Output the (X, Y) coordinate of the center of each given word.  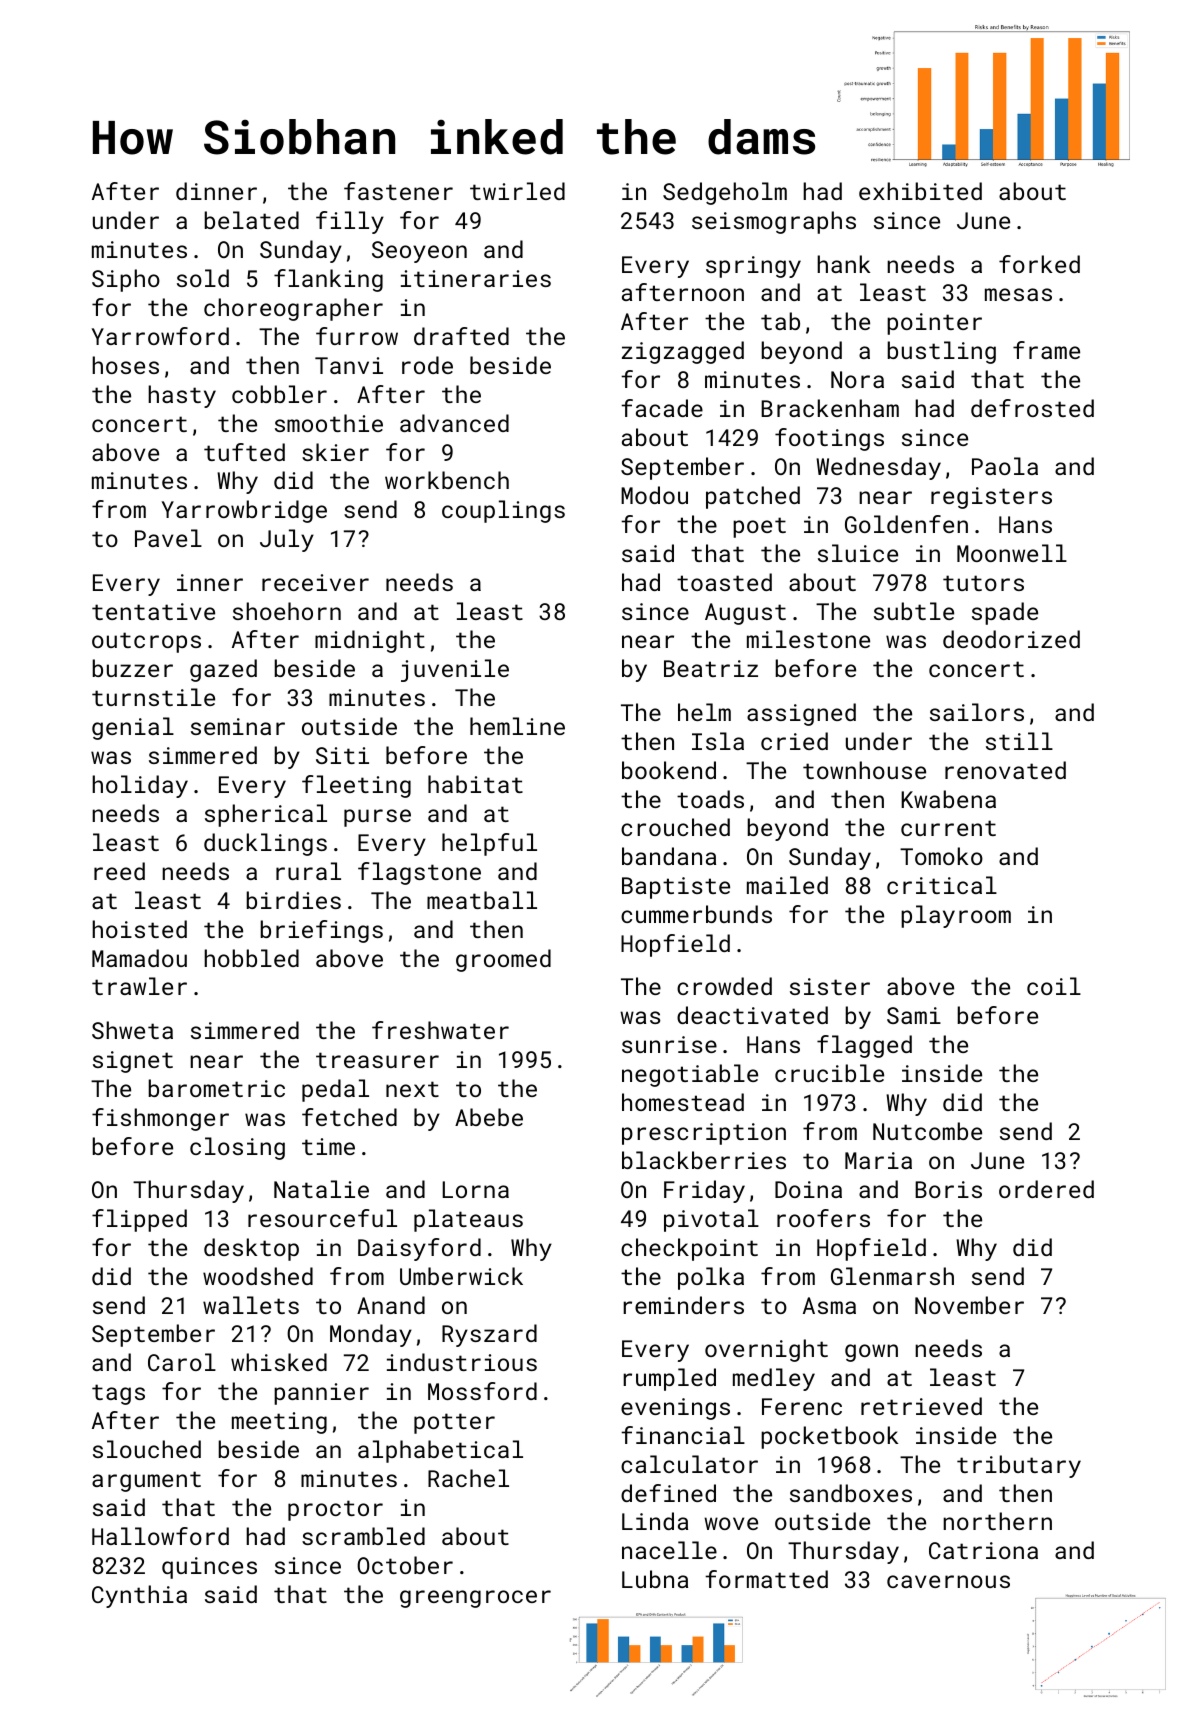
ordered (1046, 1189)
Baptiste (676, 888)
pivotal (711, 1220)
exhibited (920, 191)
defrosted (1032, 408)
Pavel (168, 538)
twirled (517, 191)
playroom (956, 916)
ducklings (265, 844)
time (328, 1146)
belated (252, 220)
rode (427, 365)
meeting (279, 1423)
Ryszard (489, 1335)
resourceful (322, 1218)
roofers (823, 1218)
